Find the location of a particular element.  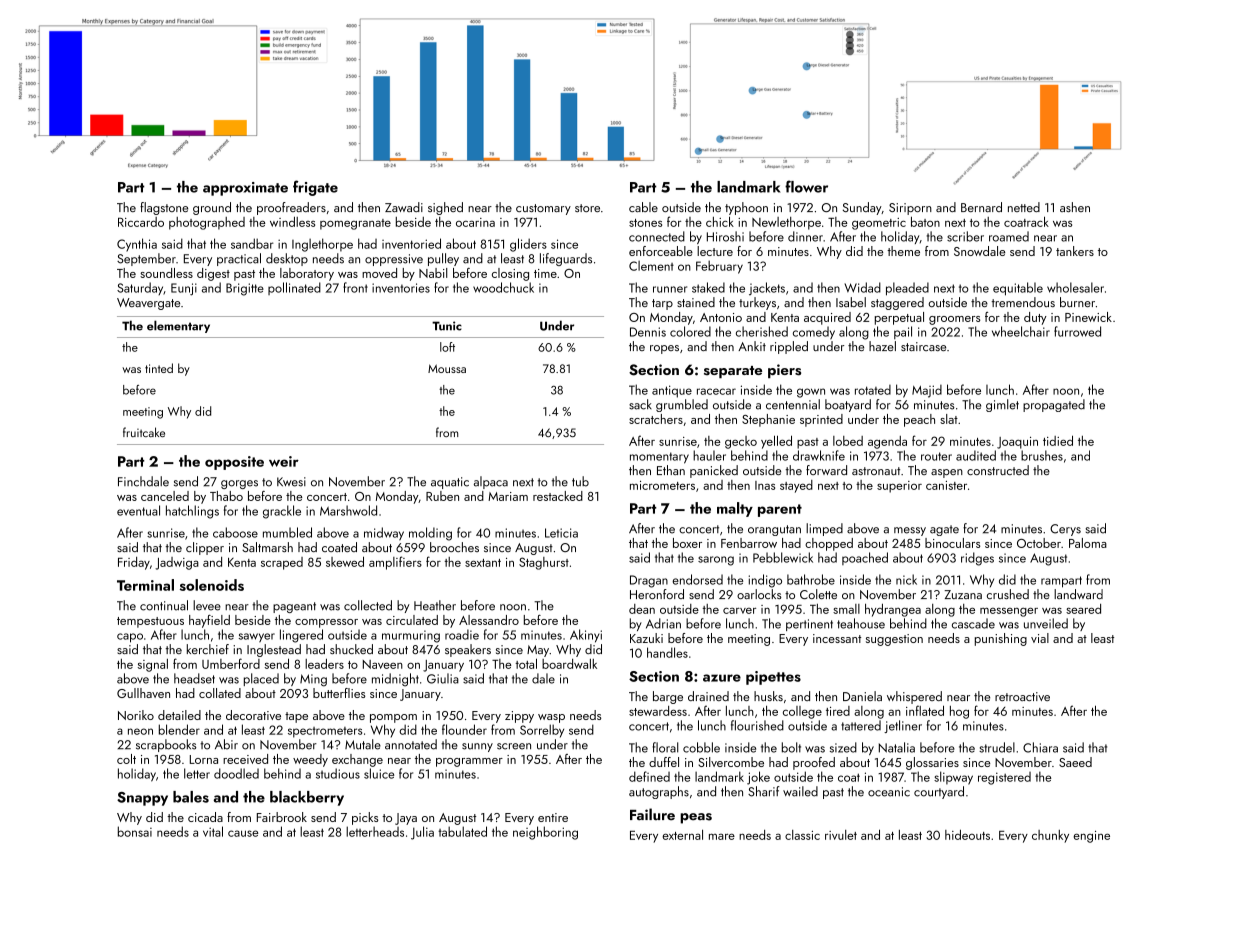

mare is located at coordinates (722, 836).
